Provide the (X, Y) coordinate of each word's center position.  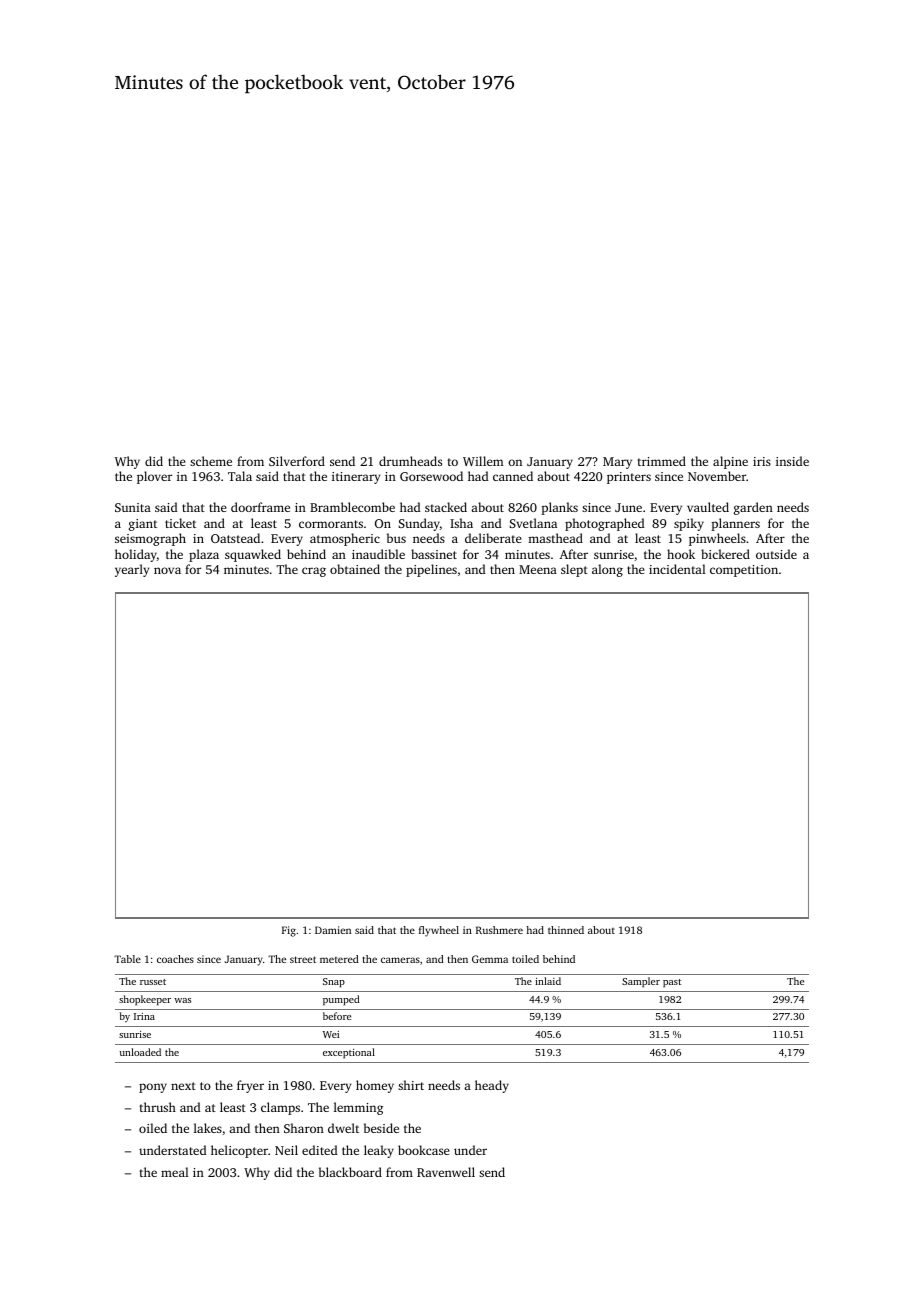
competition (744, 571)
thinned (566, 930)
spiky (689, 524)
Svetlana (533, 523)
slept (574, 570)
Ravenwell (446, 1172)
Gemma (490, 959)
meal (175, 1172)
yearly (132, 570)
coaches (175, 959)
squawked (253, 555)
